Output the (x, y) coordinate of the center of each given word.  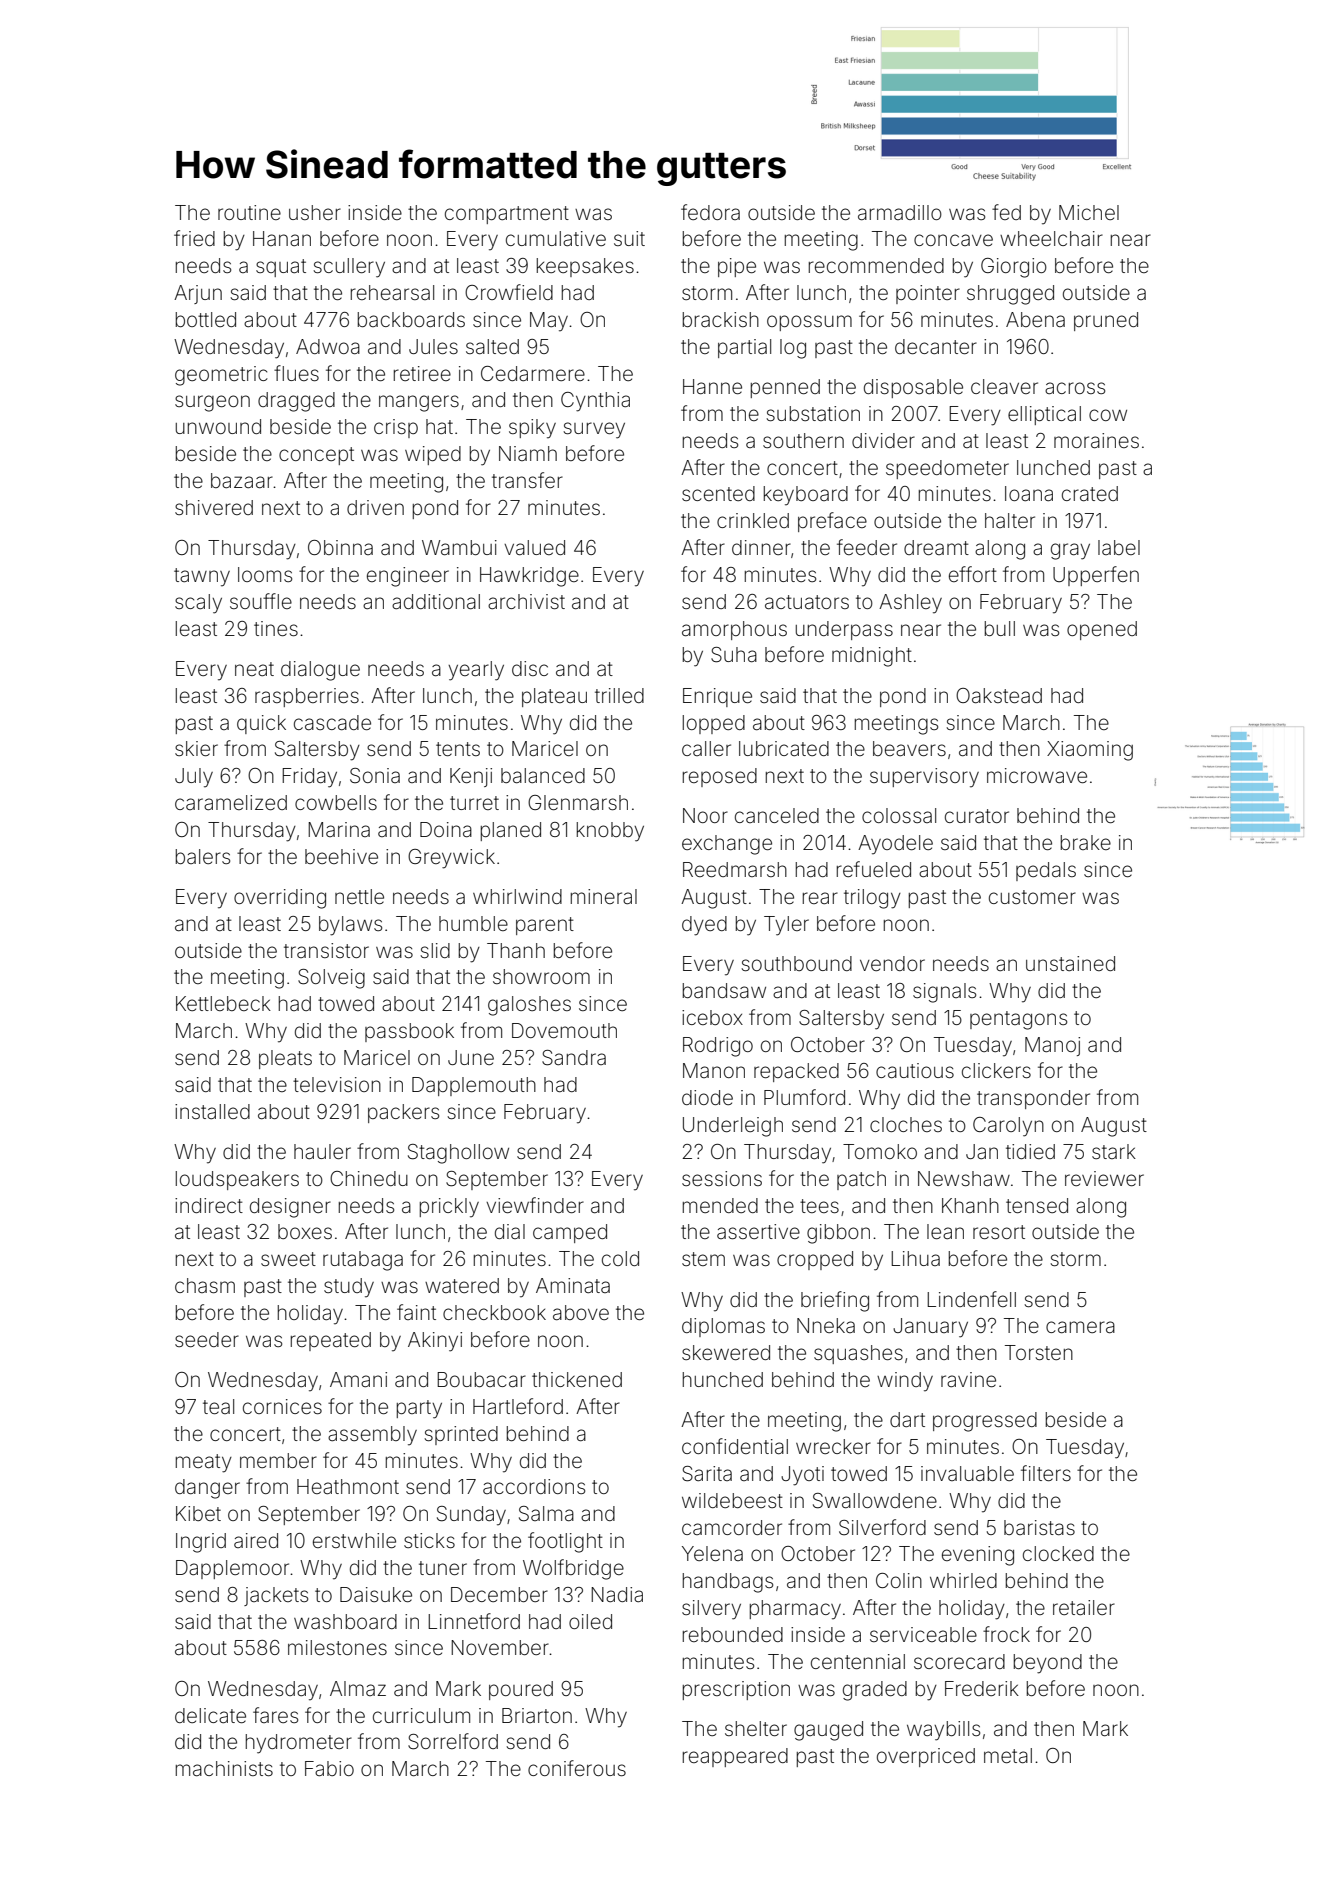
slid (435, 950)
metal (1008, 1755)
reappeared (735, 1757)
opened (1102, 630)
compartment (507, 215)
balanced (543, 775)
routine (249, 212)
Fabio (329, 1768)
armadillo (900, 212)
